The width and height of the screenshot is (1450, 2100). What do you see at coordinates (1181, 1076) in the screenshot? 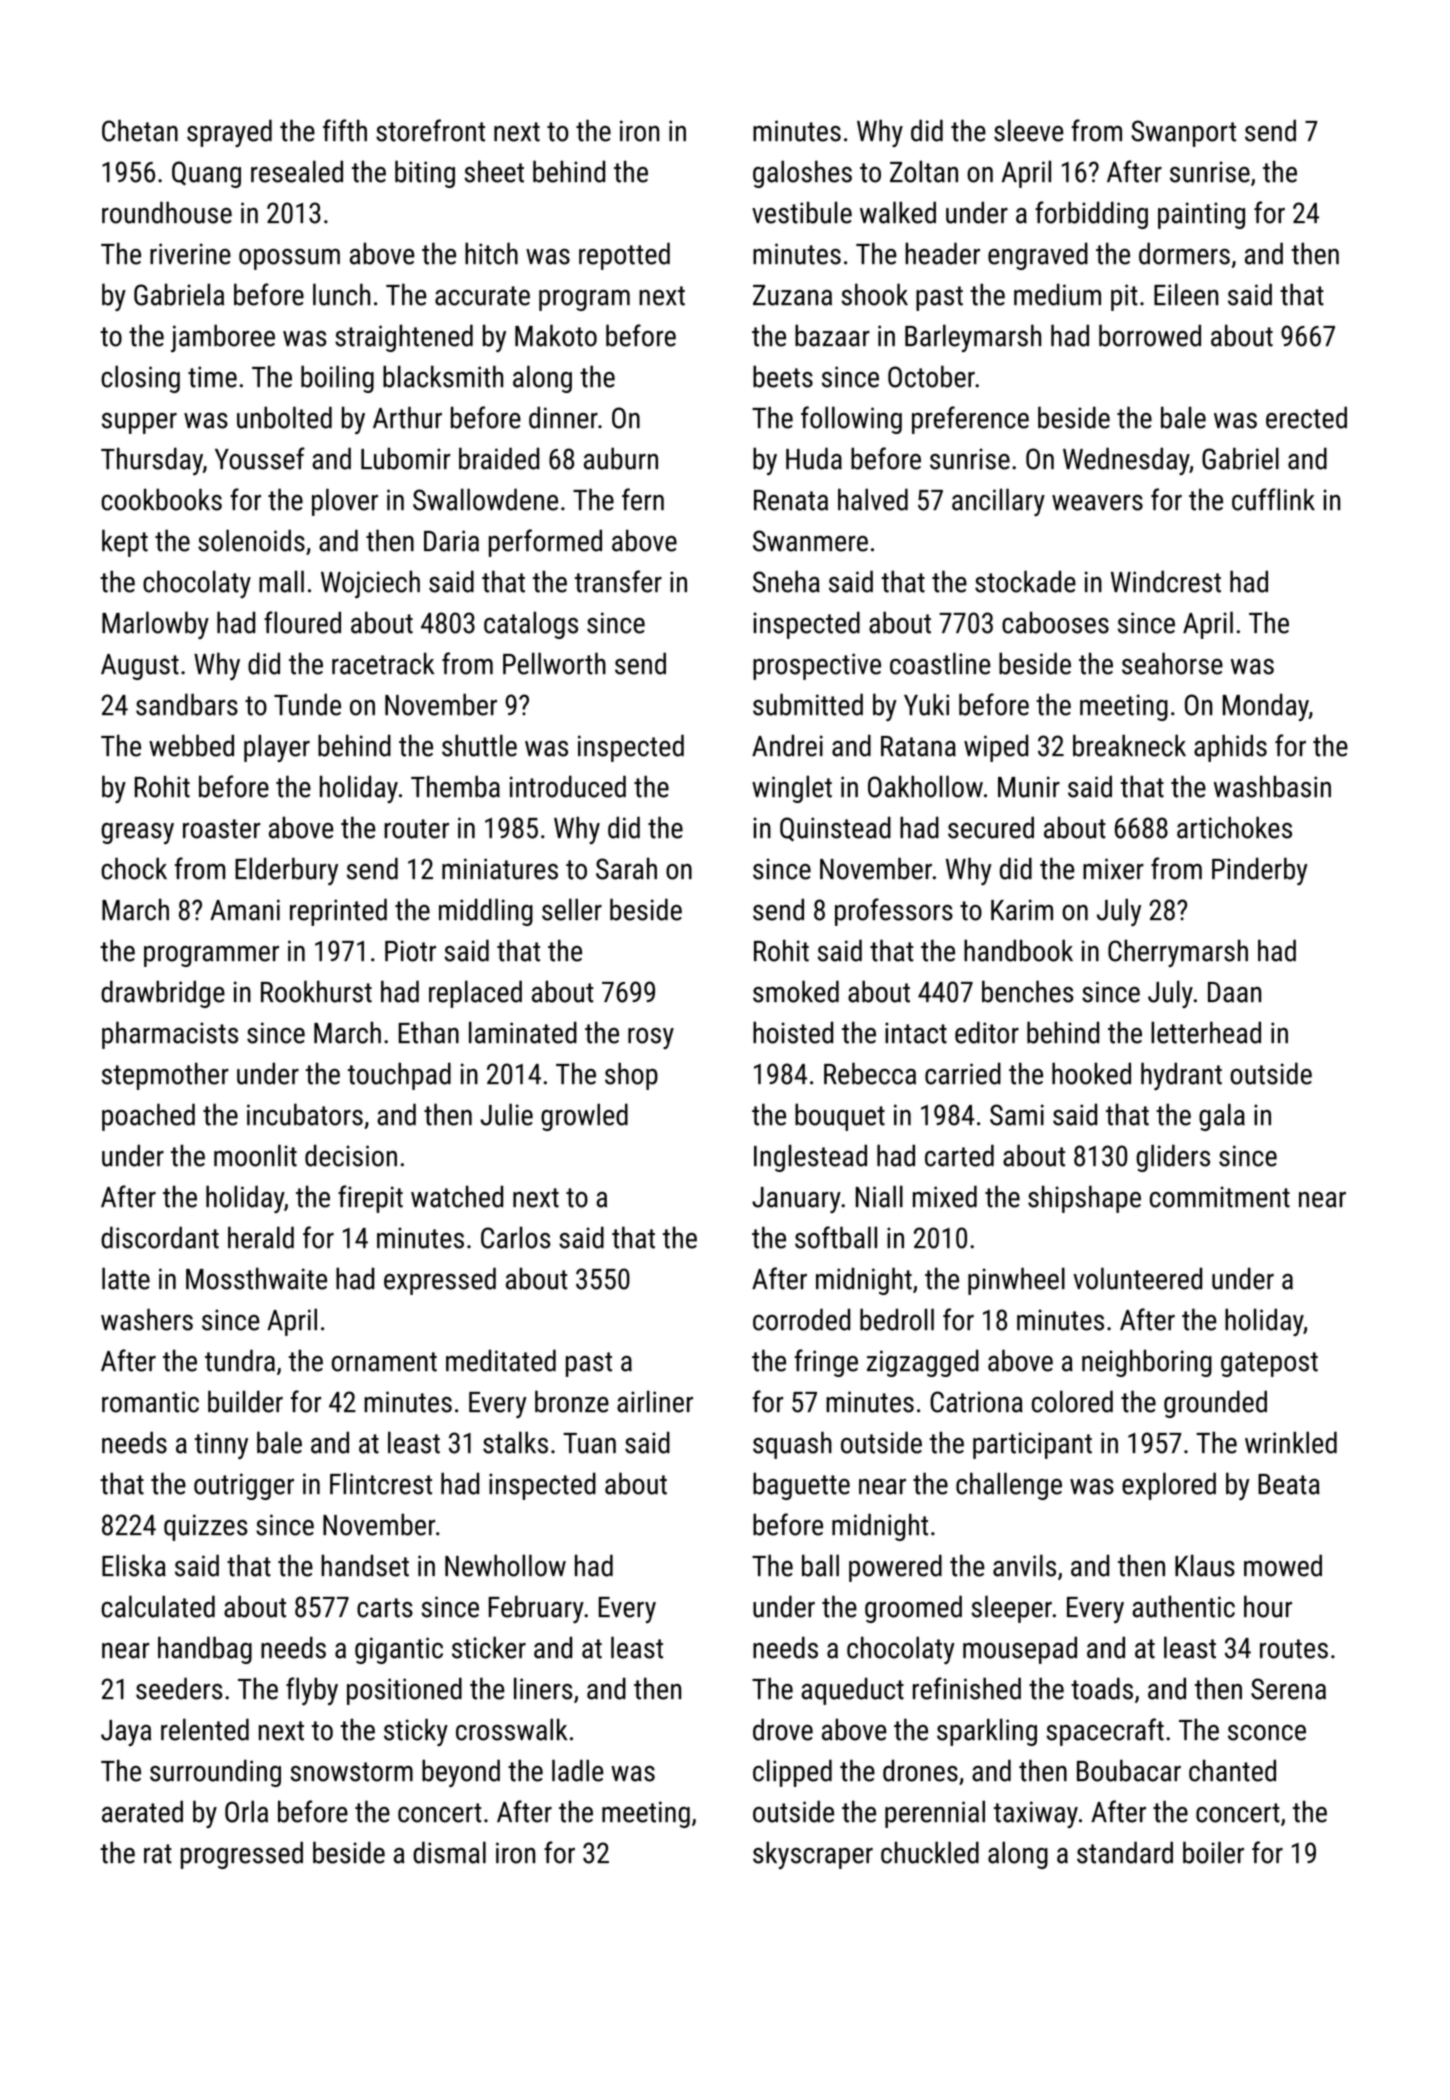
I see `hydrant` at bounding box center [1181, 1076].
